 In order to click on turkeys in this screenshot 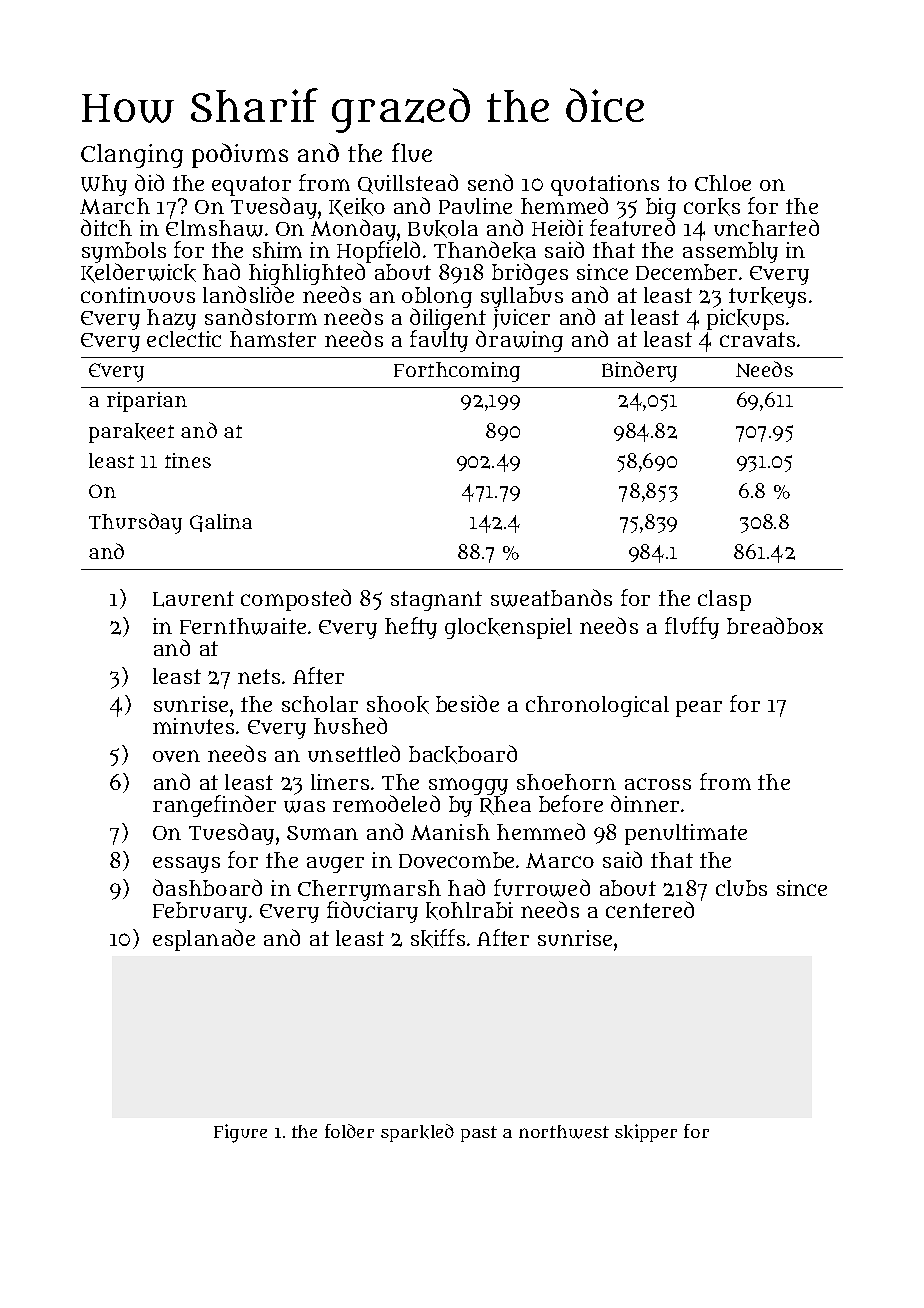, I will do `click(767, 297)`.
